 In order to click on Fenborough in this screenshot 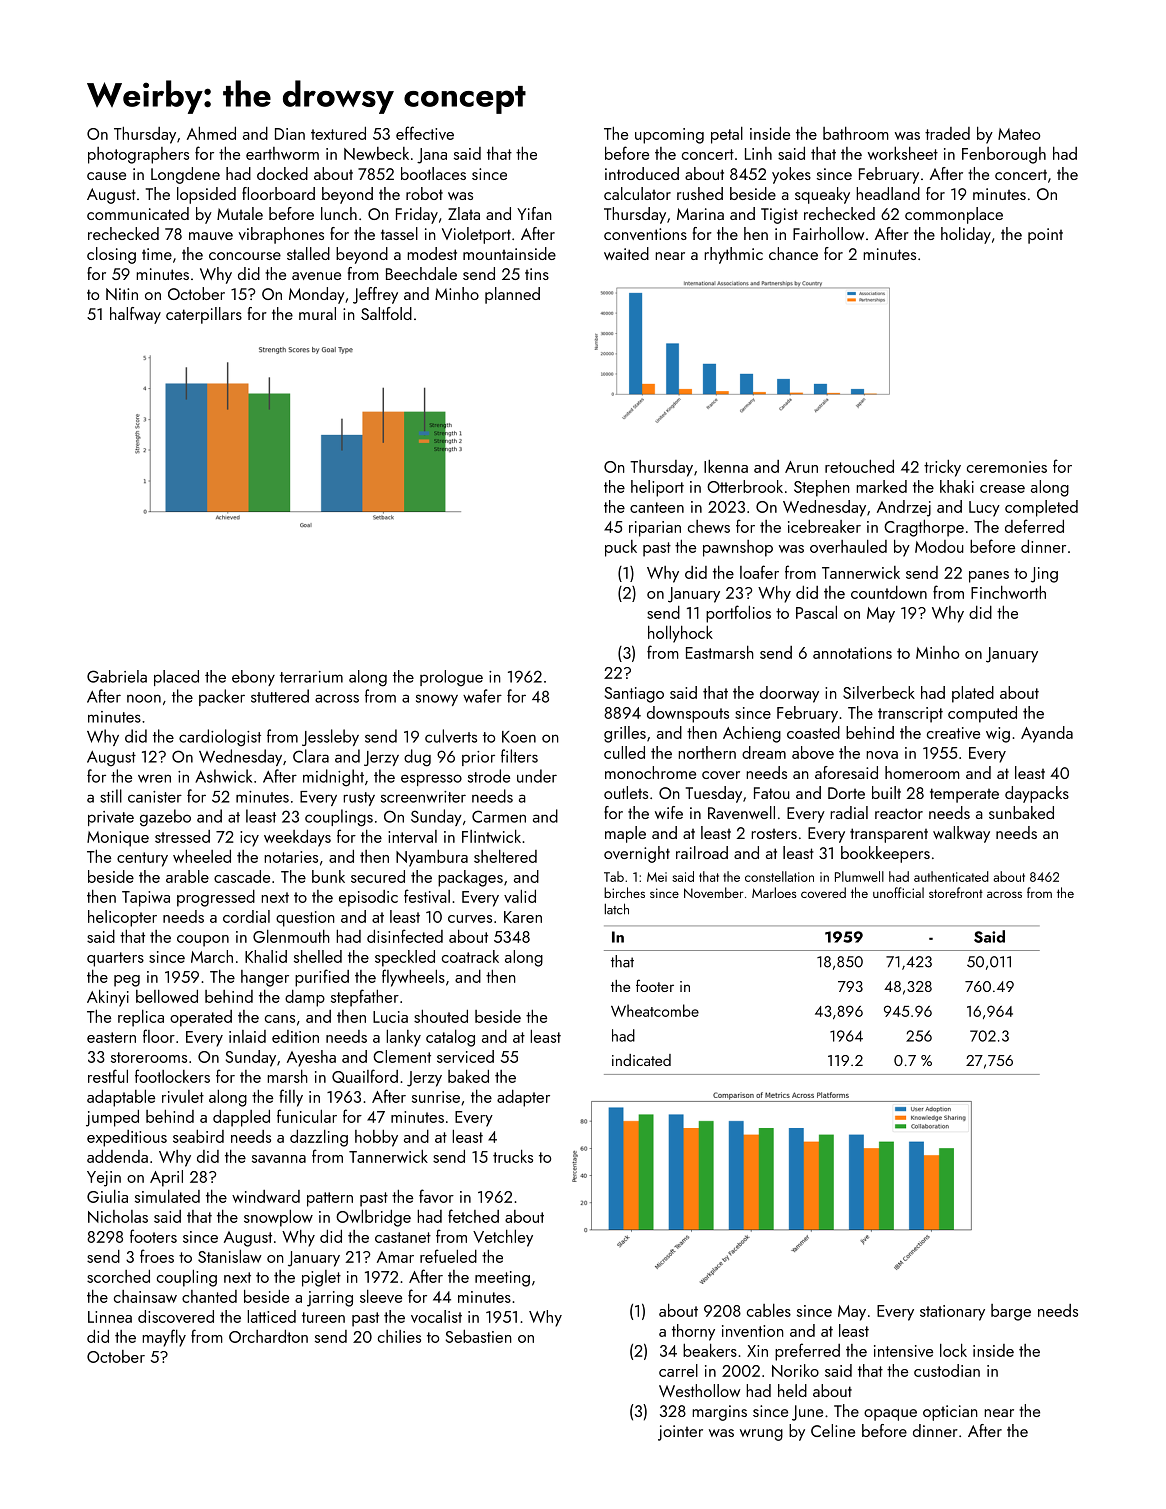, I will do `click(1004, 155)`.
